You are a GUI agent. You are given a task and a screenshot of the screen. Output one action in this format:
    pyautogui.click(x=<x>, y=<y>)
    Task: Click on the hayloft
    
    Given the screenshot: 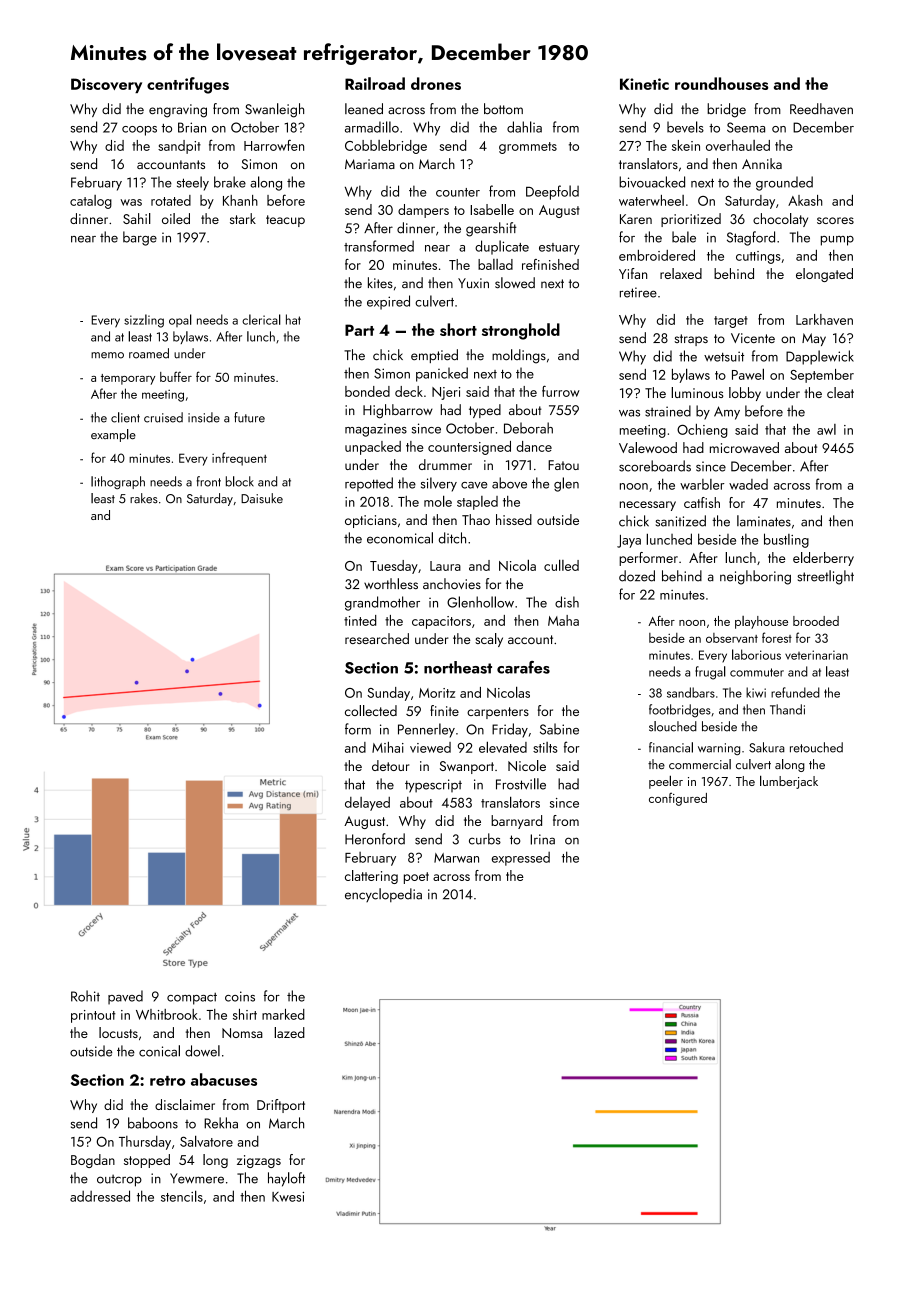 What is the action you would take?
    pyautogui.click(x=286, y=1179)
